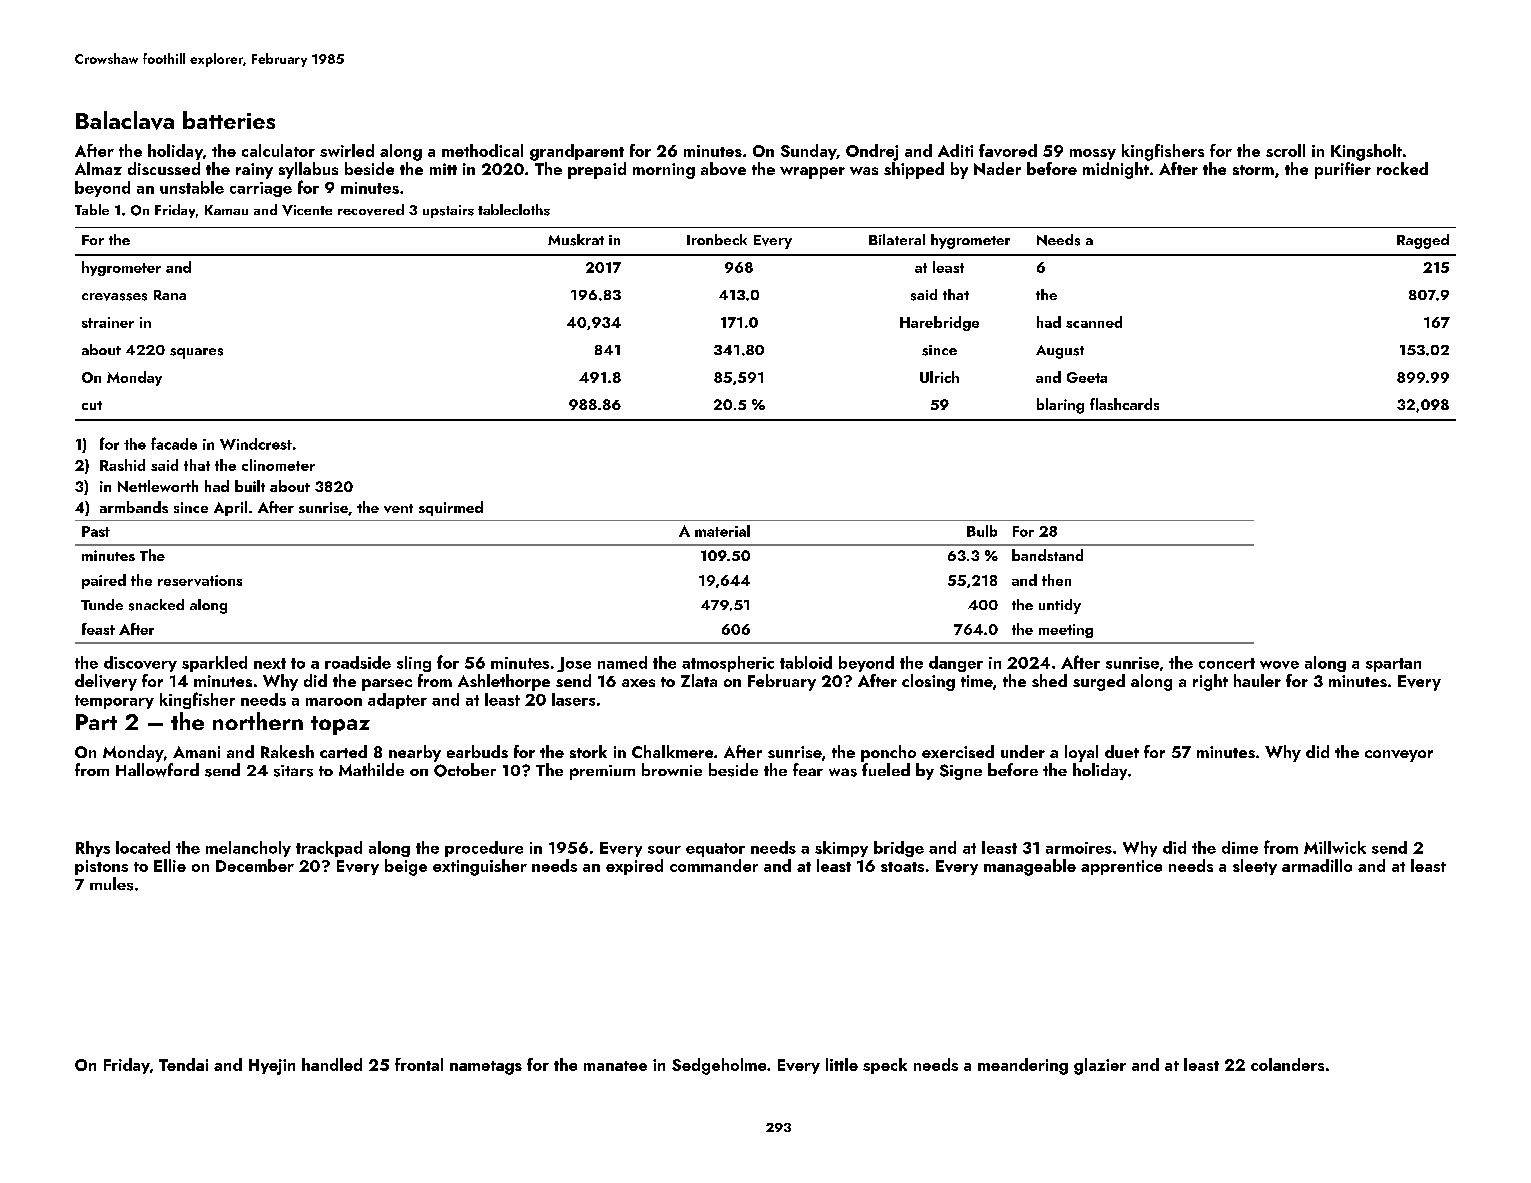 This document has height=1183, width=1531. I want to click on wove, so click(1279, 665).
